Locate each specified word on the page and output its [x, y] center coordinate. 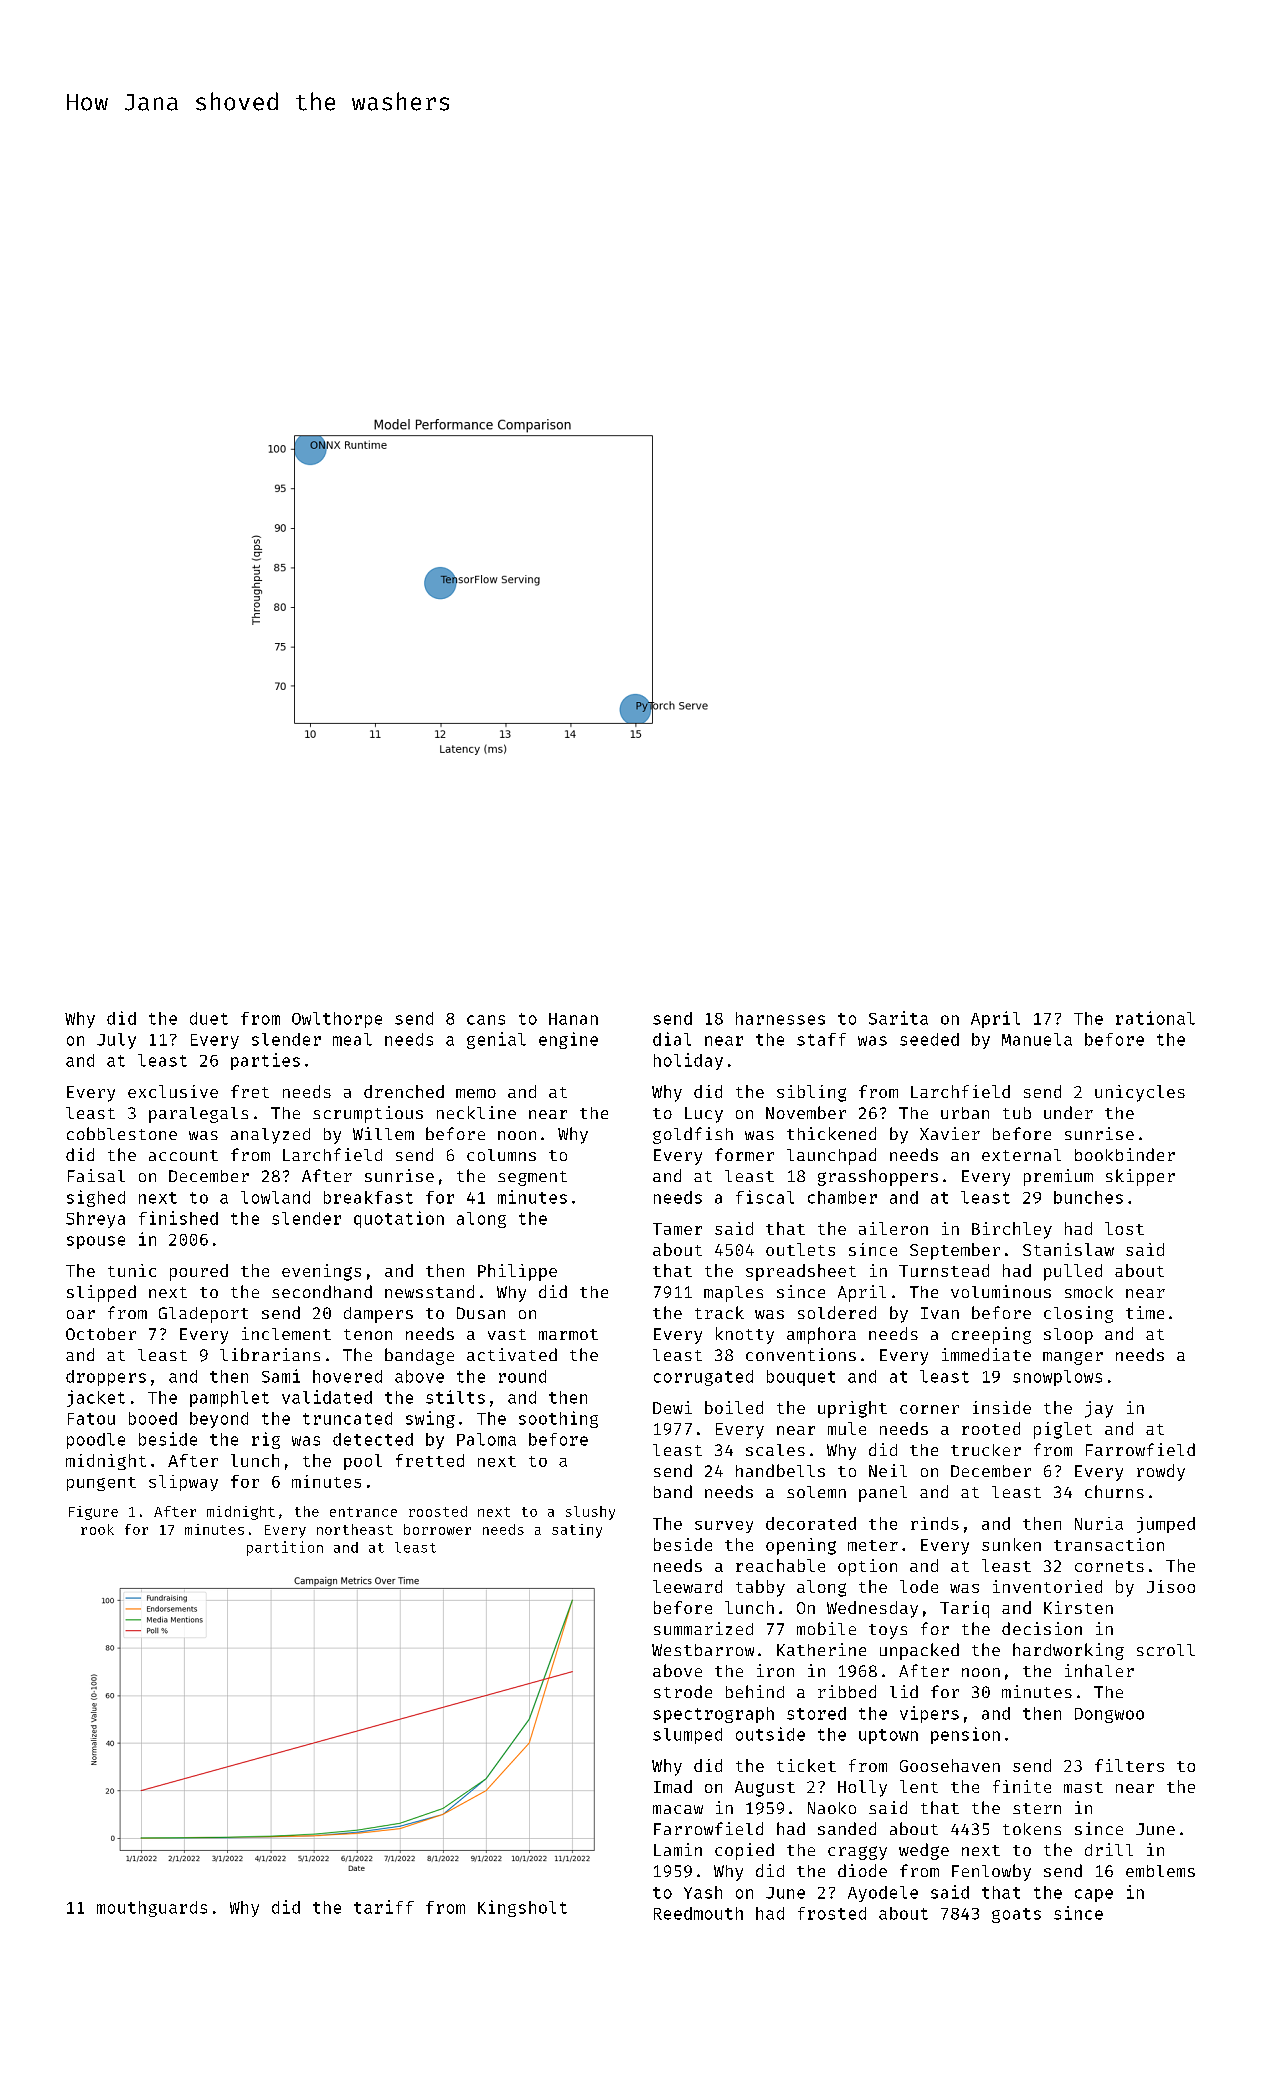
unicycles [1140, 1093]
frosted [832, 1913]
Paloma [486, 1439]
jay [1099, 1409]
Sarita [898, 1018]
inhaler [1099, 1670]
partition [285, 1548]
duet [209, 1018]
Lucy [704, 1115]
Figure [93, 1513]
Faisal [96, 1175]
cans [486, 1020]
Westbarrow [703, 1650]
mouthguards [152, 1909]
